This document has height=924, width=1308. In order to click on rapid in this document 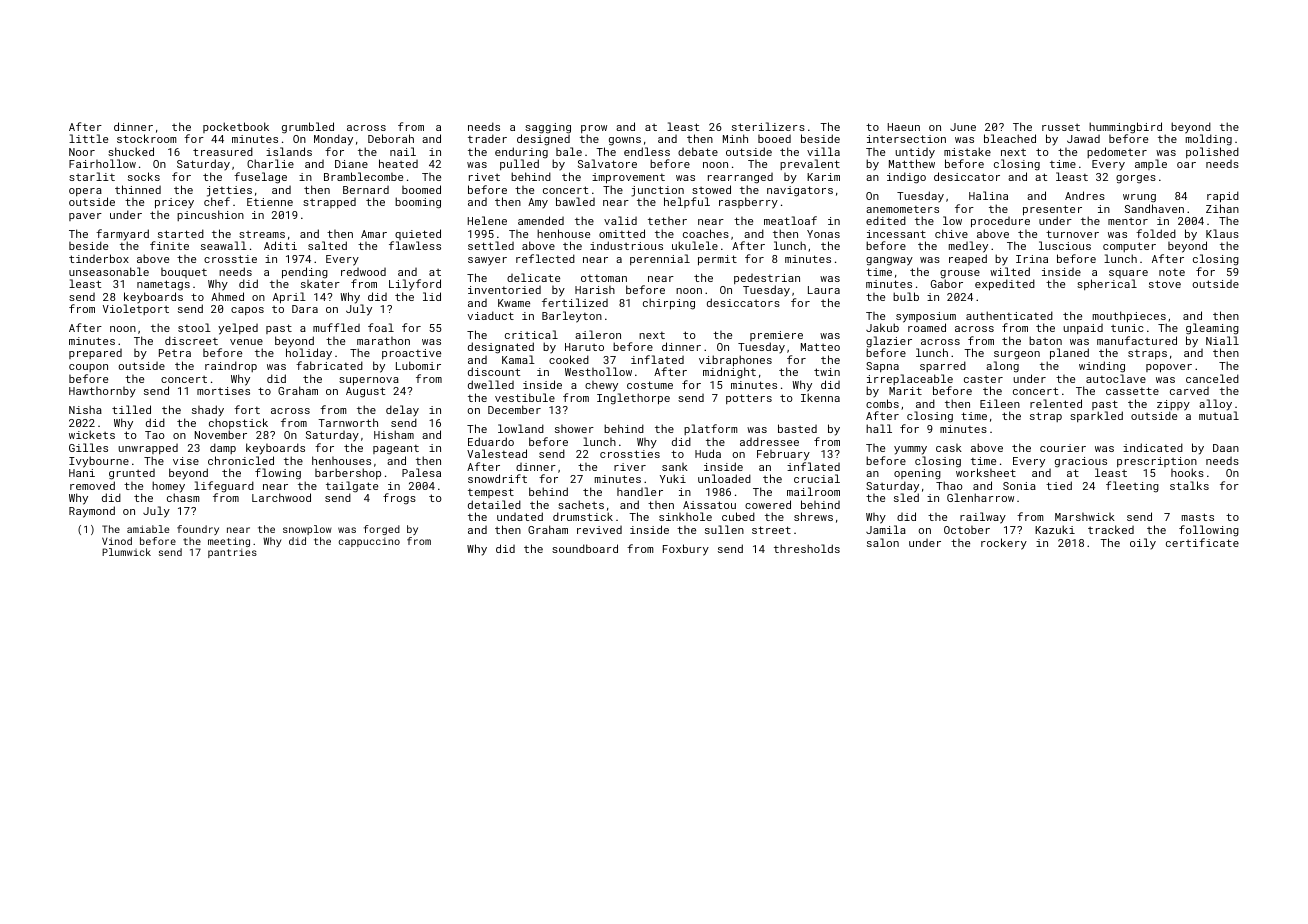, I will do `click(1223, 197)`.
